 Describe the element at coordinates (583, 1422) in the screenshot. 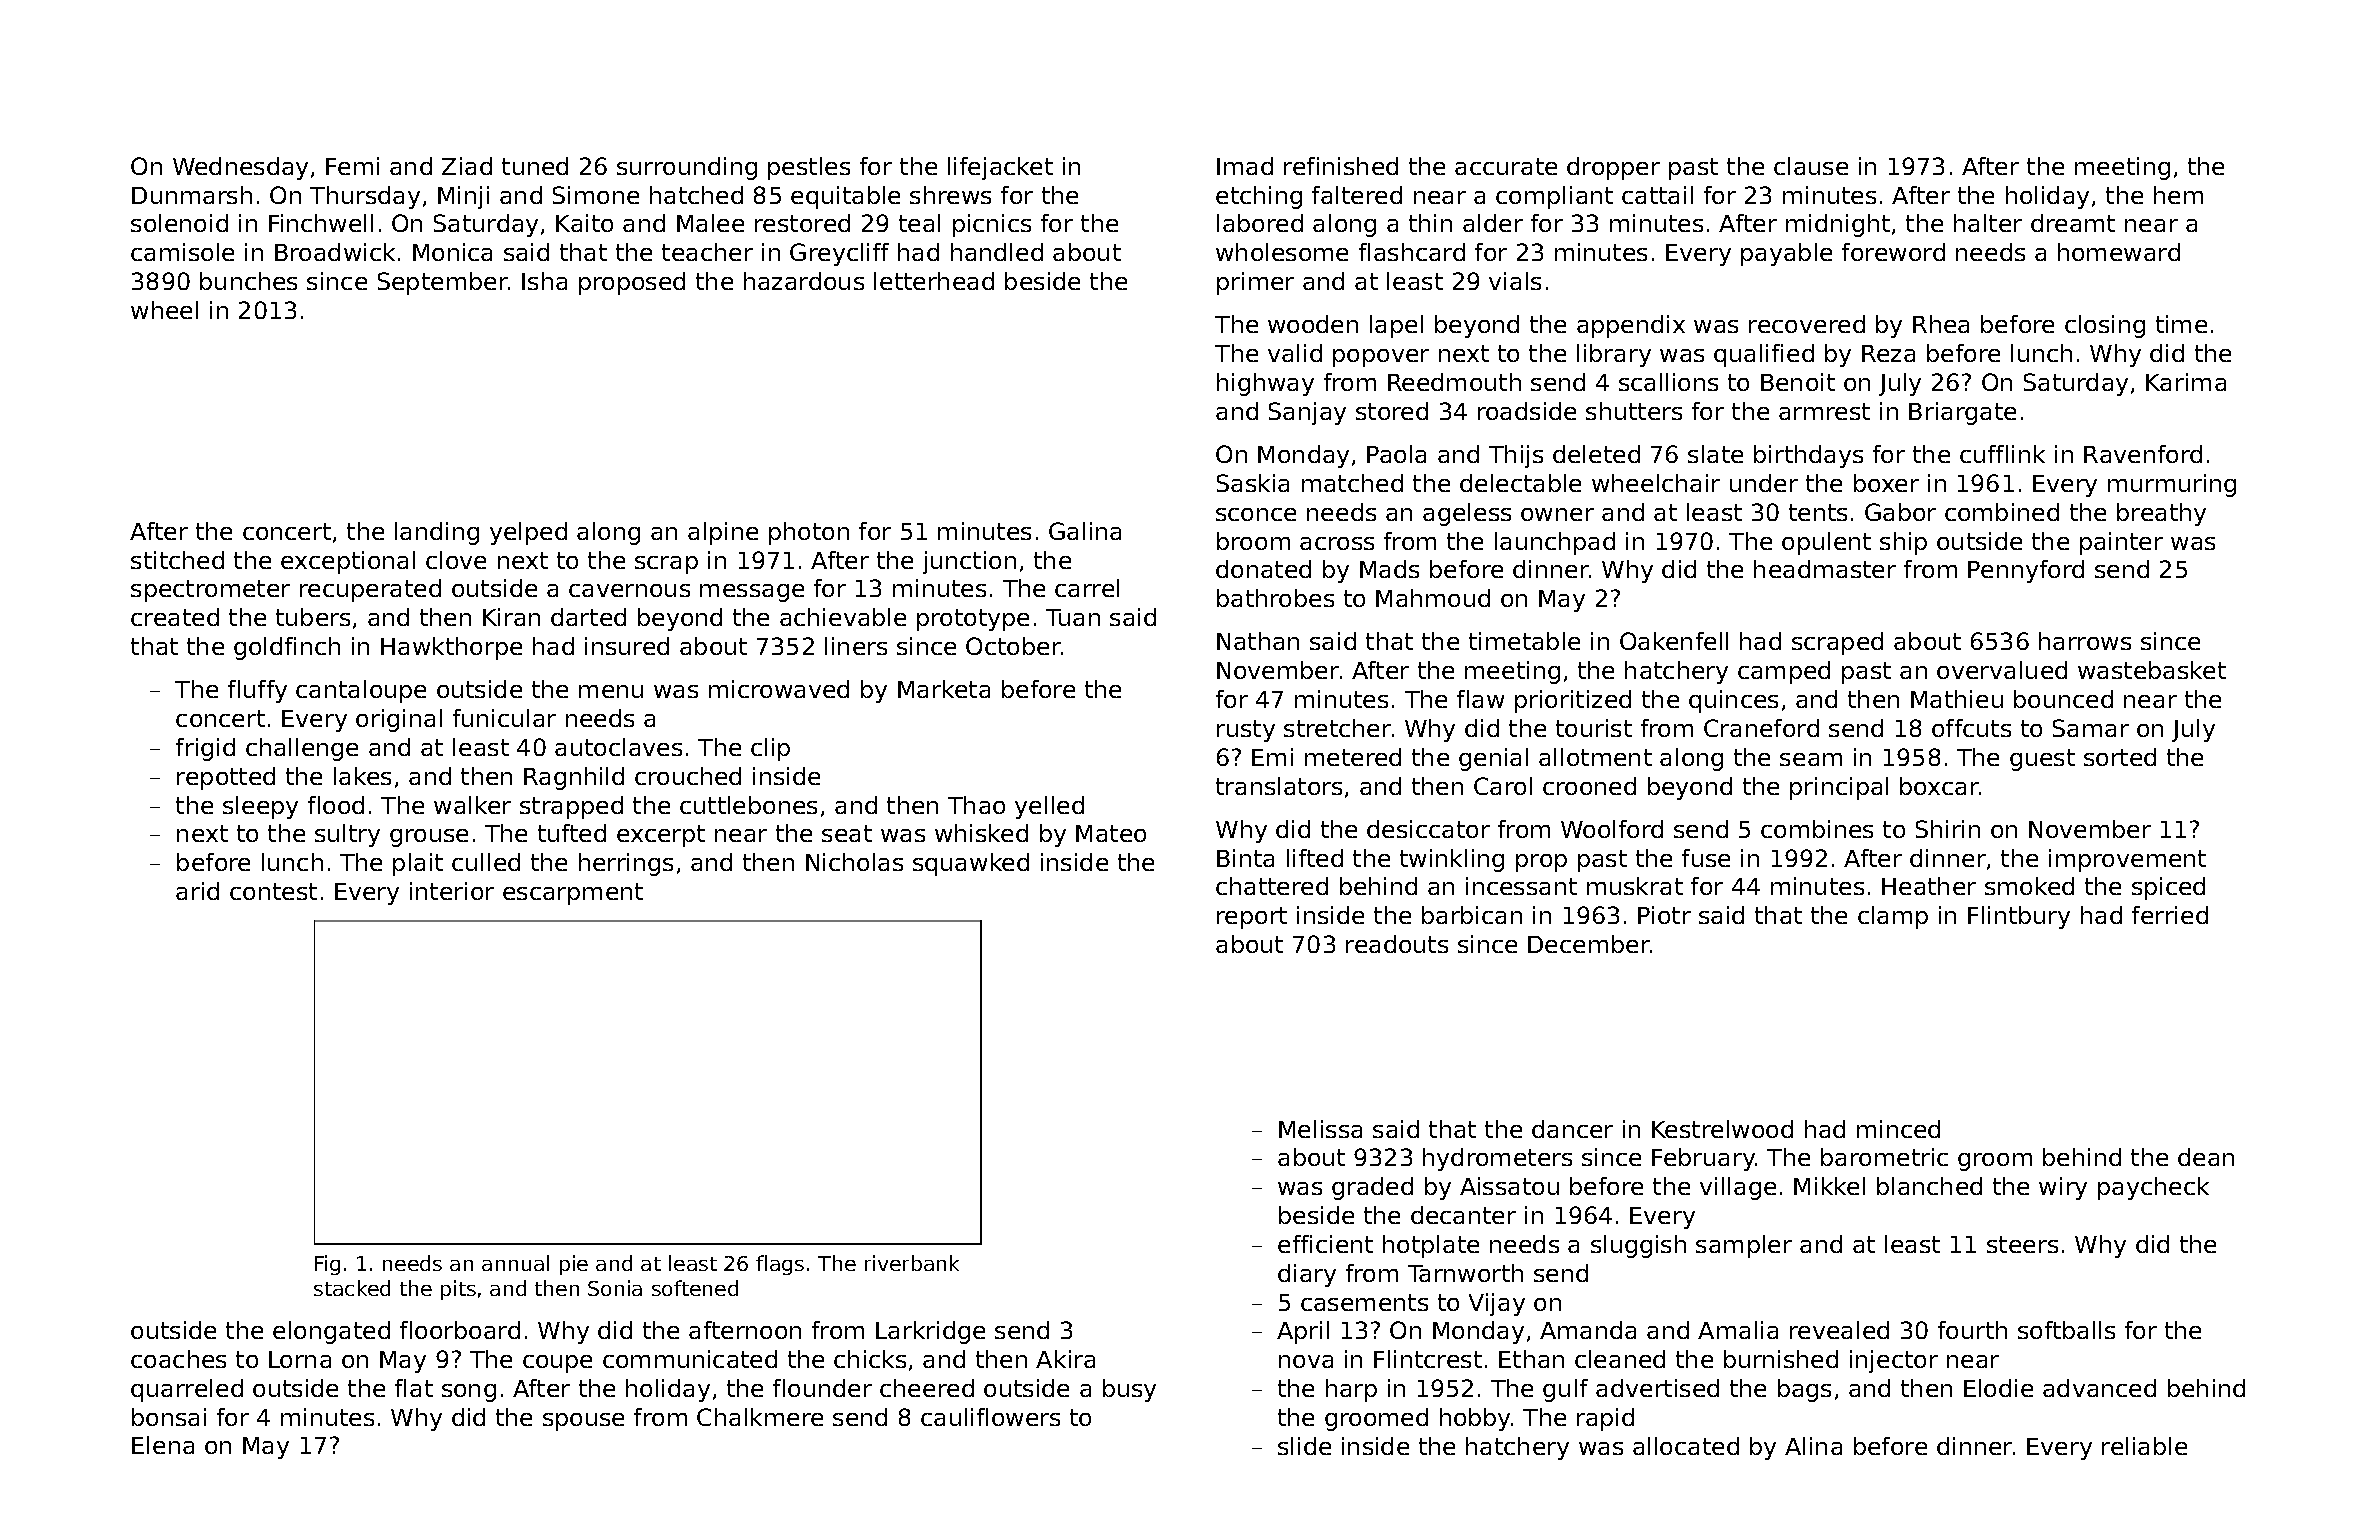

I see `spouse` at that location.
